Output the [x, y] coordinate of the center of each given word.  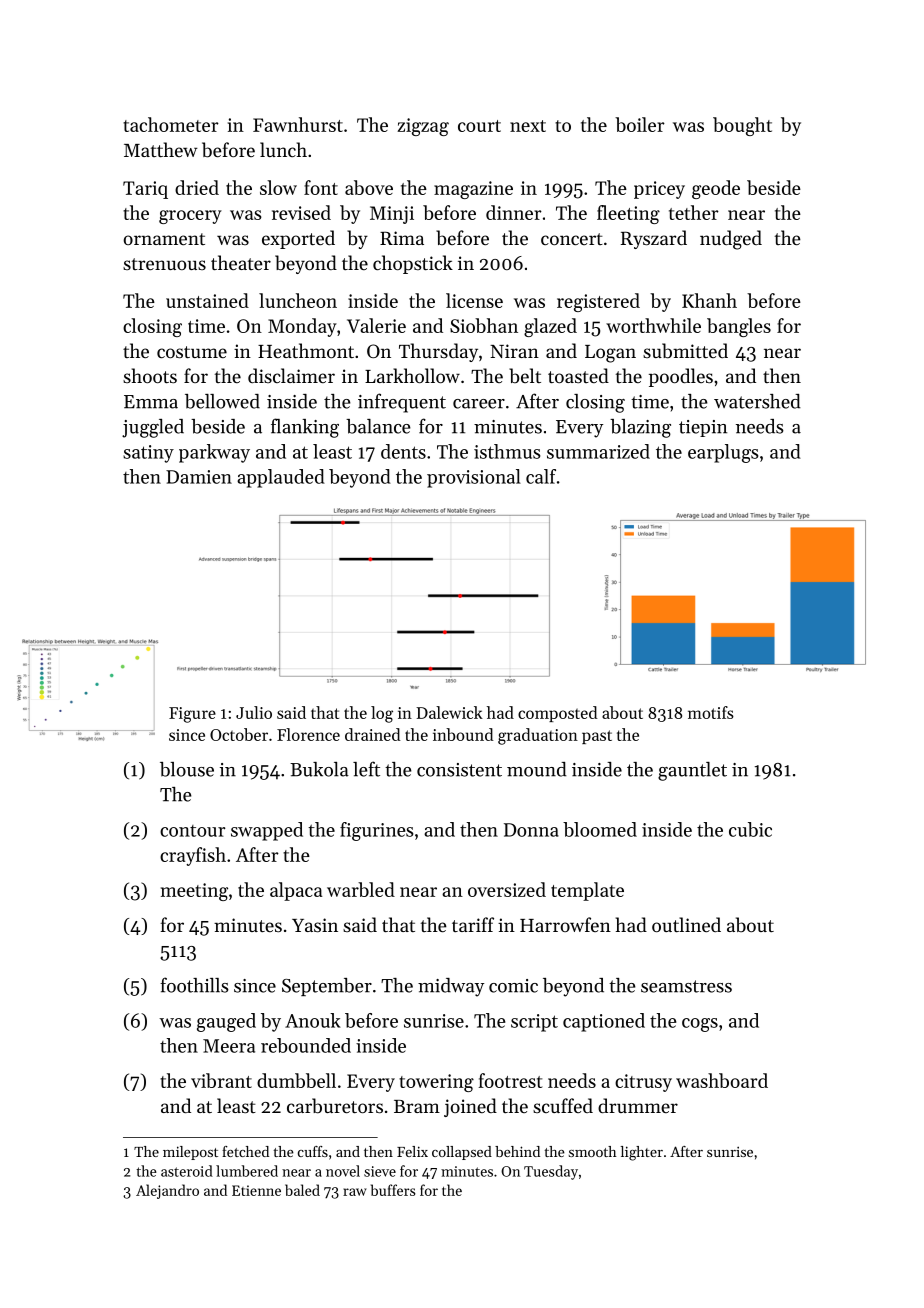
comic [513, 986]
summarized [598, 451]
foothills [194, 985]
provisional [474, 478]
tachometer [171, 124]
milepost [190, 1153]
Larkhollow [412, 375]
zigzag [423, 127]
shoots [150, 375]
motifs [711, 712]
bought [742, 126]
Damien [199, 477]
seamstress [686, 986]
